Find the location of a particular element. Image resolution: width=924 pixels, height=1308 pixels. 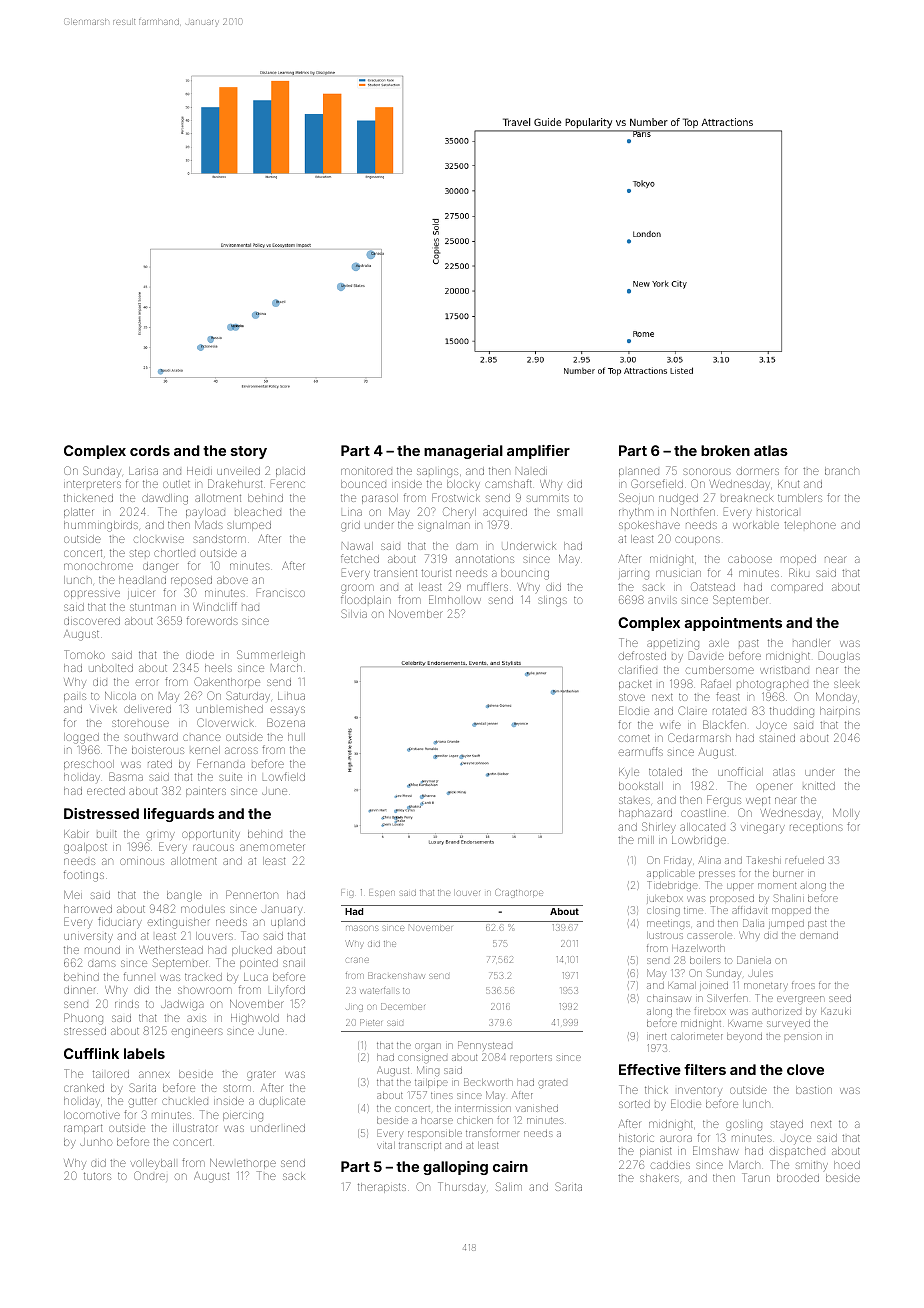

compared is located at coordinates (797, 588).
